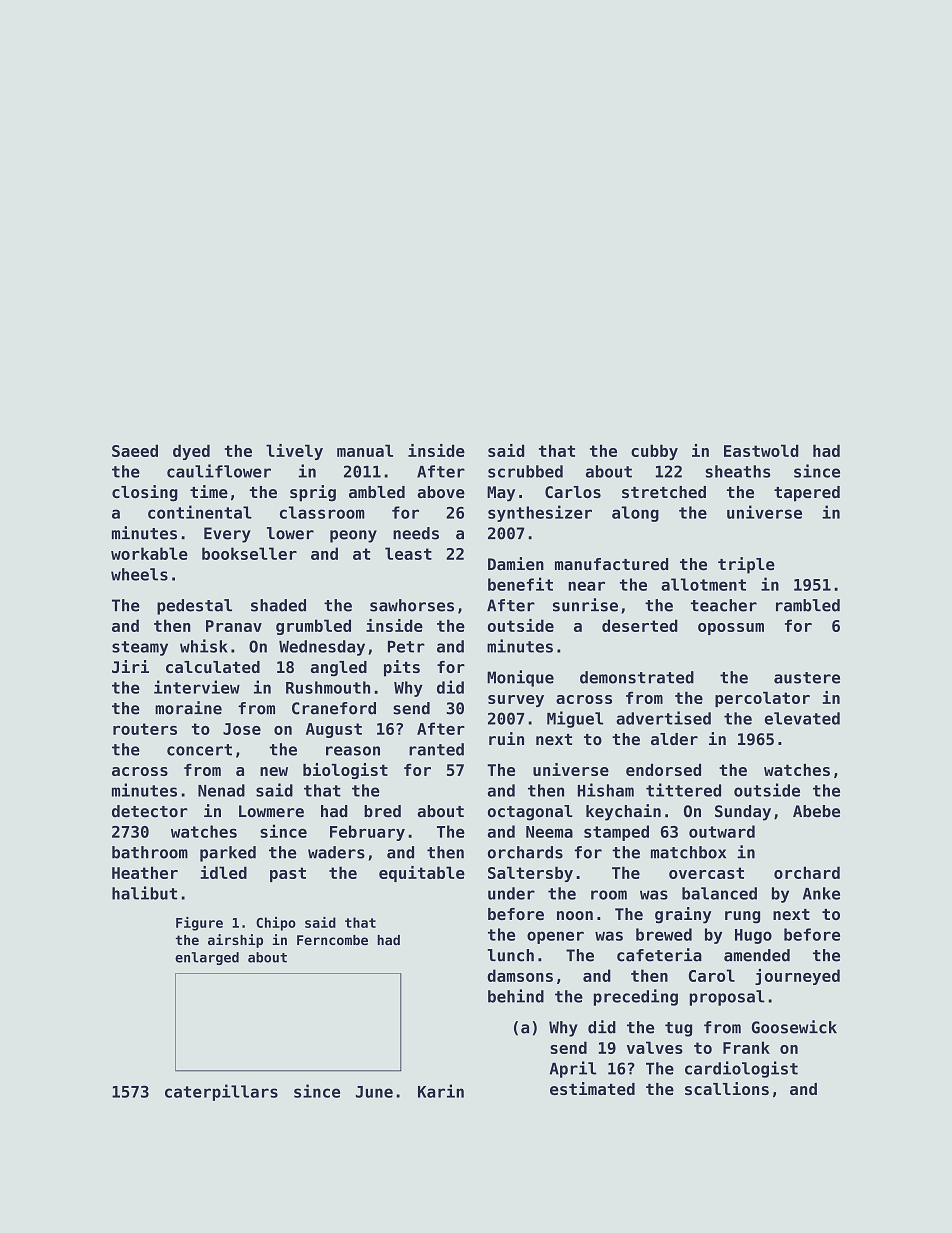 The image size is (952, 1233). Describe the element at coordinates (145, 729) in the screenshot. I see `routers` at that location.
